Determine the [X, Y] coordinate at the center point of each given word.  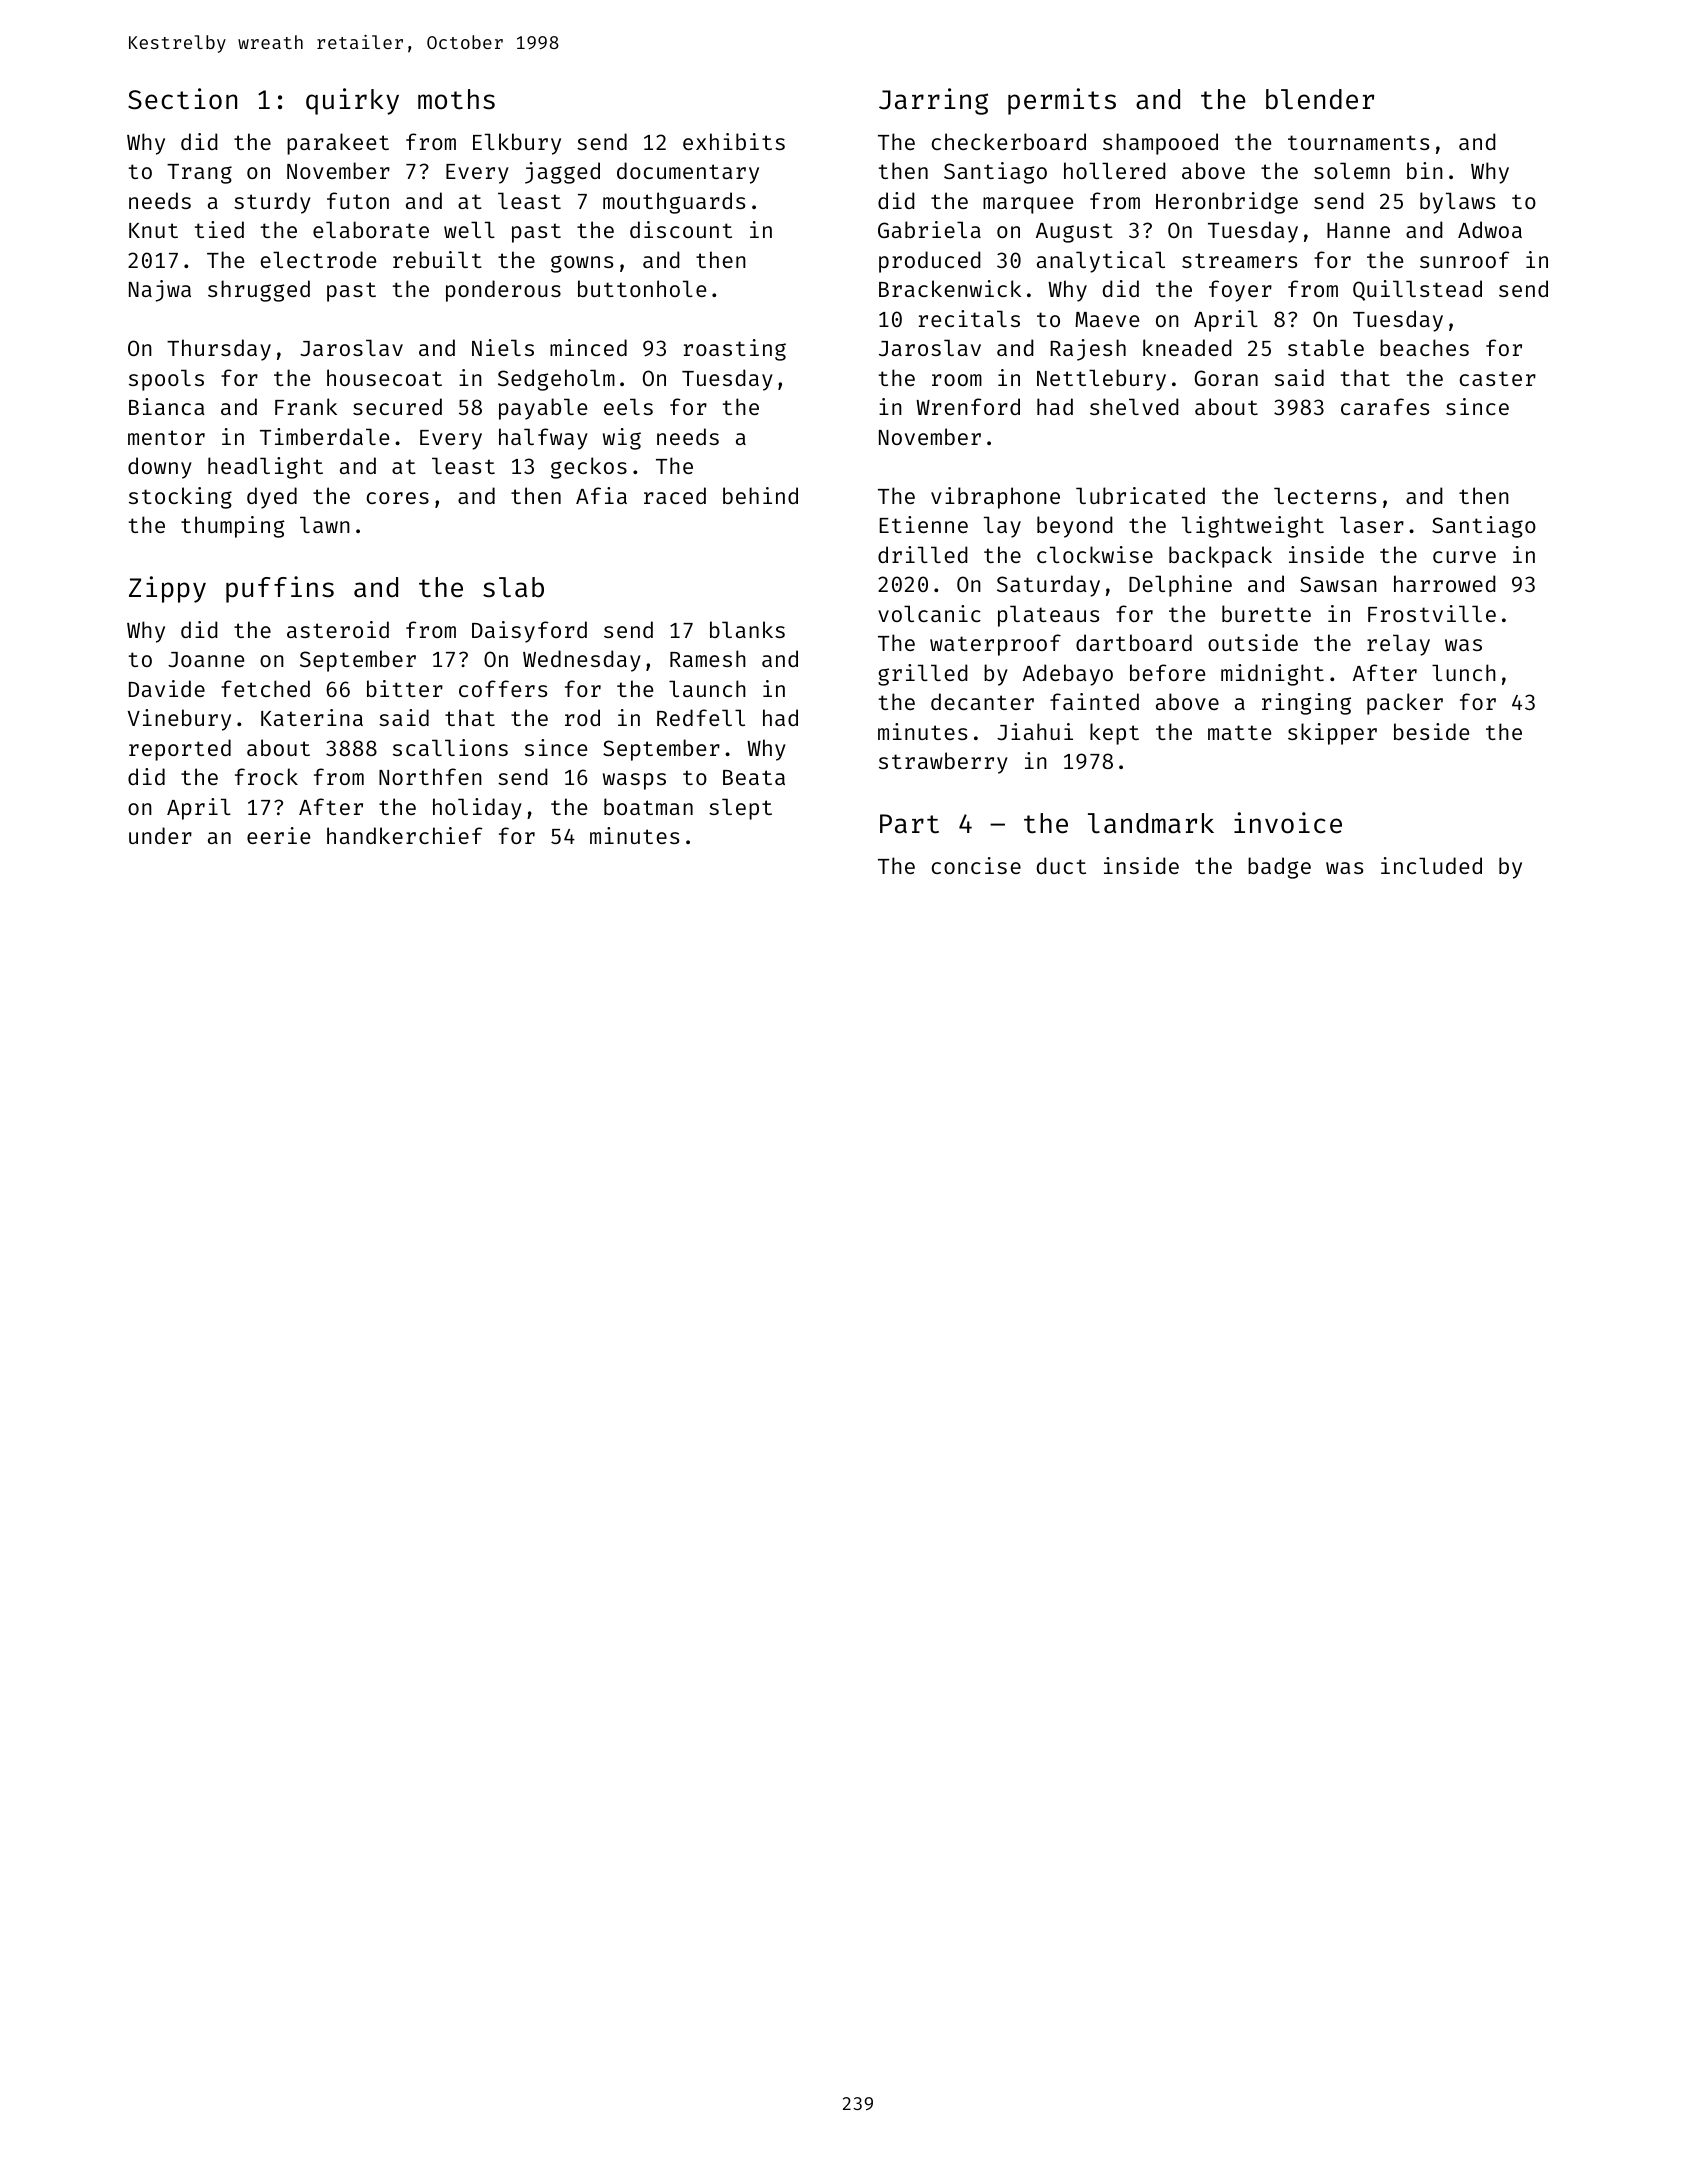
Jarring [933, 101]
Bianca [167, 406]
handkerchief [404, 835]
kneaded [1187, 347]
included [1431, 865]
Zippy [167, 589]
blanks [747, 629]
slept [740, 809]
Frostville [1432, 613]
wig [622, 439]
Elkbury [517, 144]
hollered [1115, 170]
